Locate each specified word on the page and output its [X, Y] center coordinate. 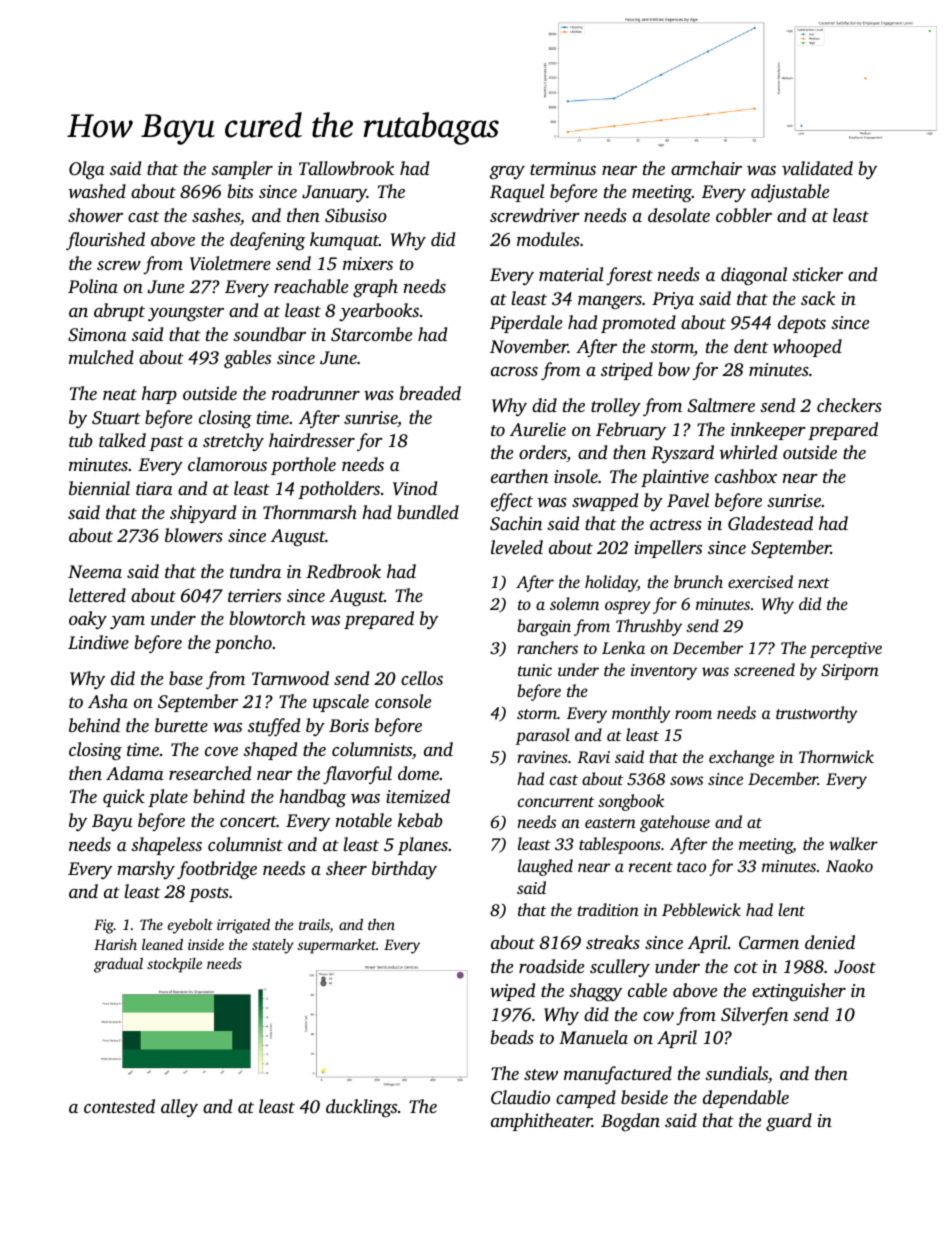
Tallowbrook [346, 168]
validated [817, 168]
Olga [86, 170]
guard [789, 1122]
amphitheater [541, 1122]
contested [119, 1106]
